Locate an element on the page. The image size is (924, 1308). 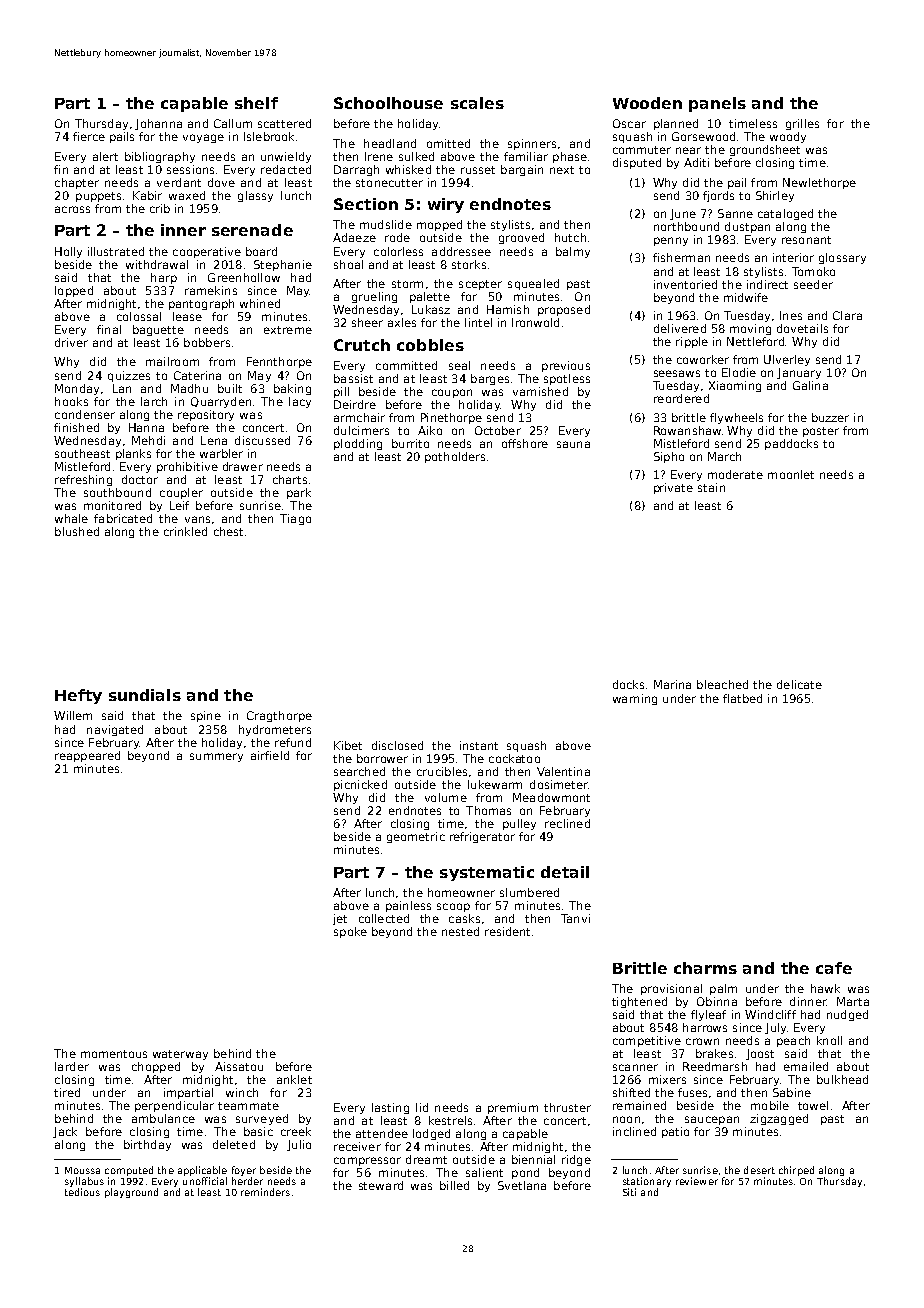
refrigerator is located at coordinates (482, 837).
